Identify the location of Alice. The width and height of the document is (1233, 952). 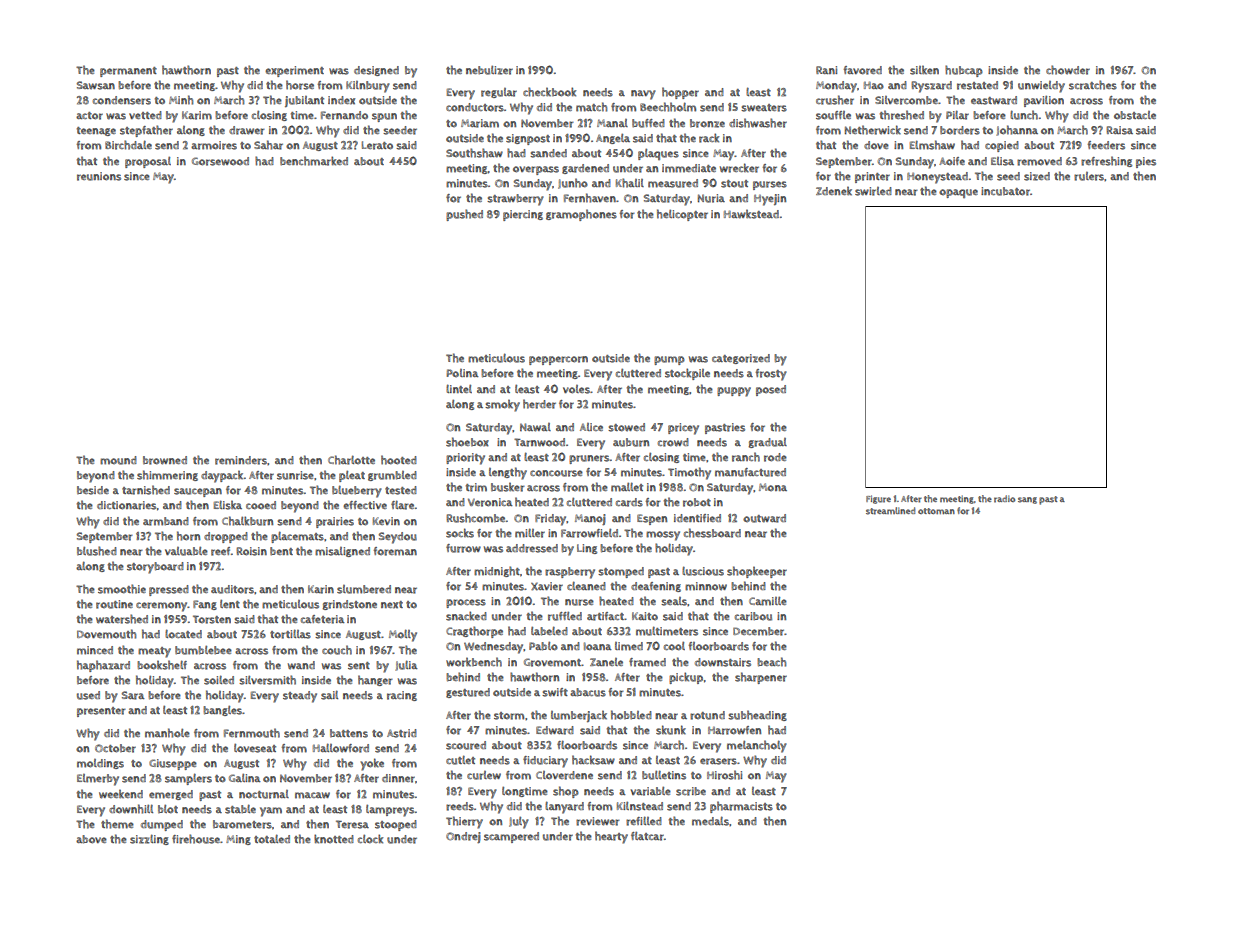
(591, 427).
